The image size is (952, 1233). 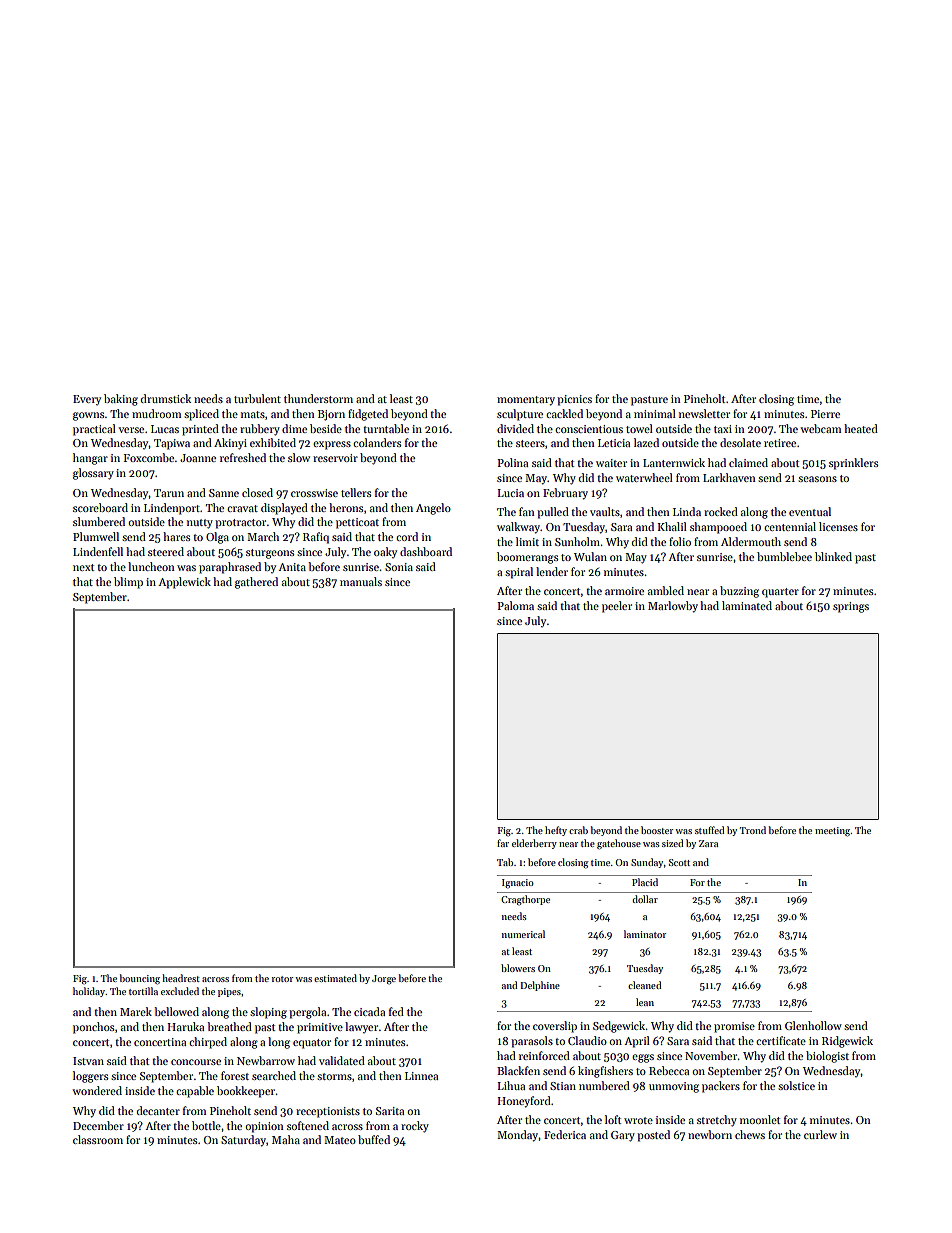 What do you see at coordinates (518, 884) in the page?
I see `Ignacio` at bounding box center [518, 884].
